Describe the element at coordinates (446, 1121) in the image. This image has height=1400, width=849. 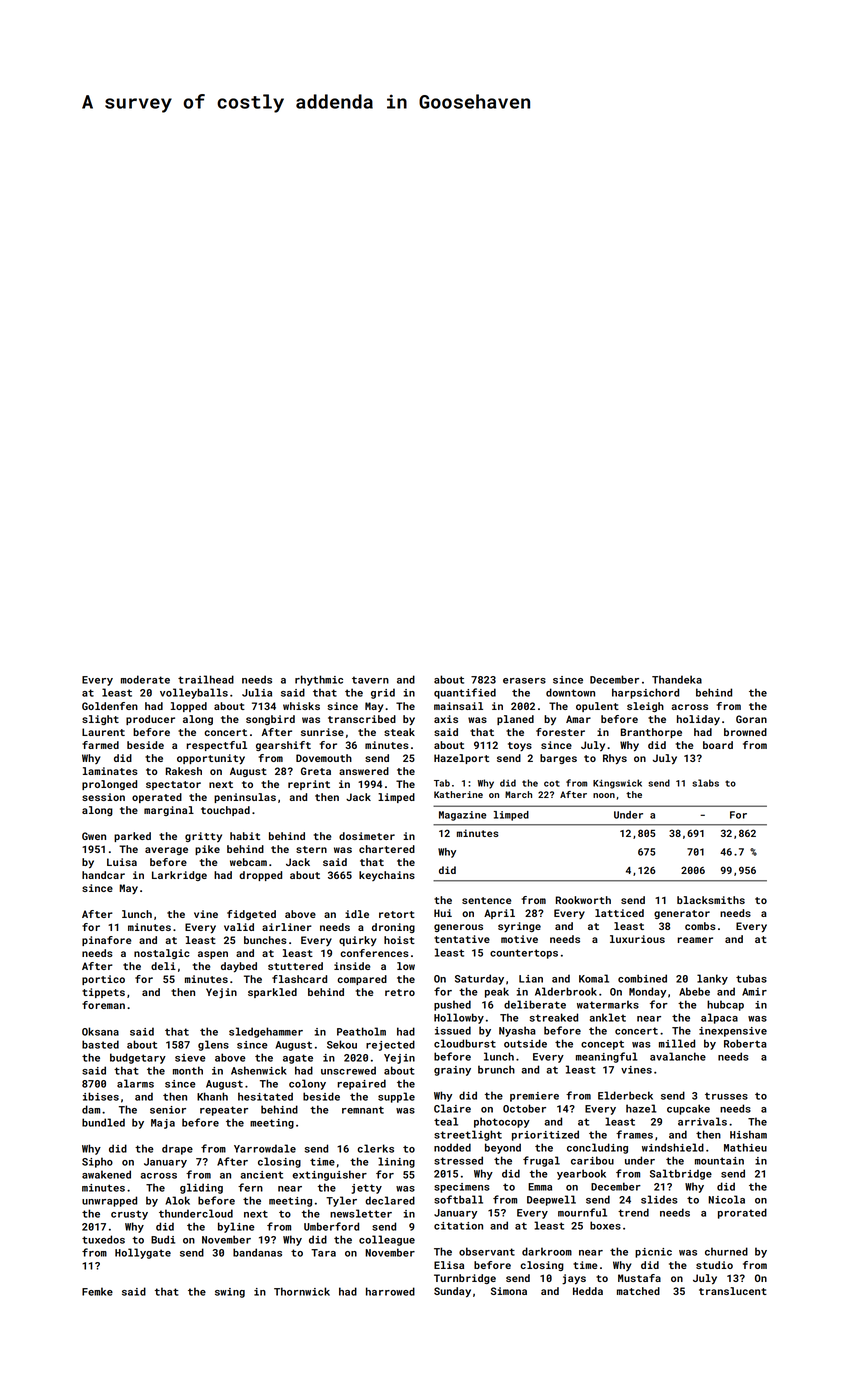
I see `teal` at that location.
